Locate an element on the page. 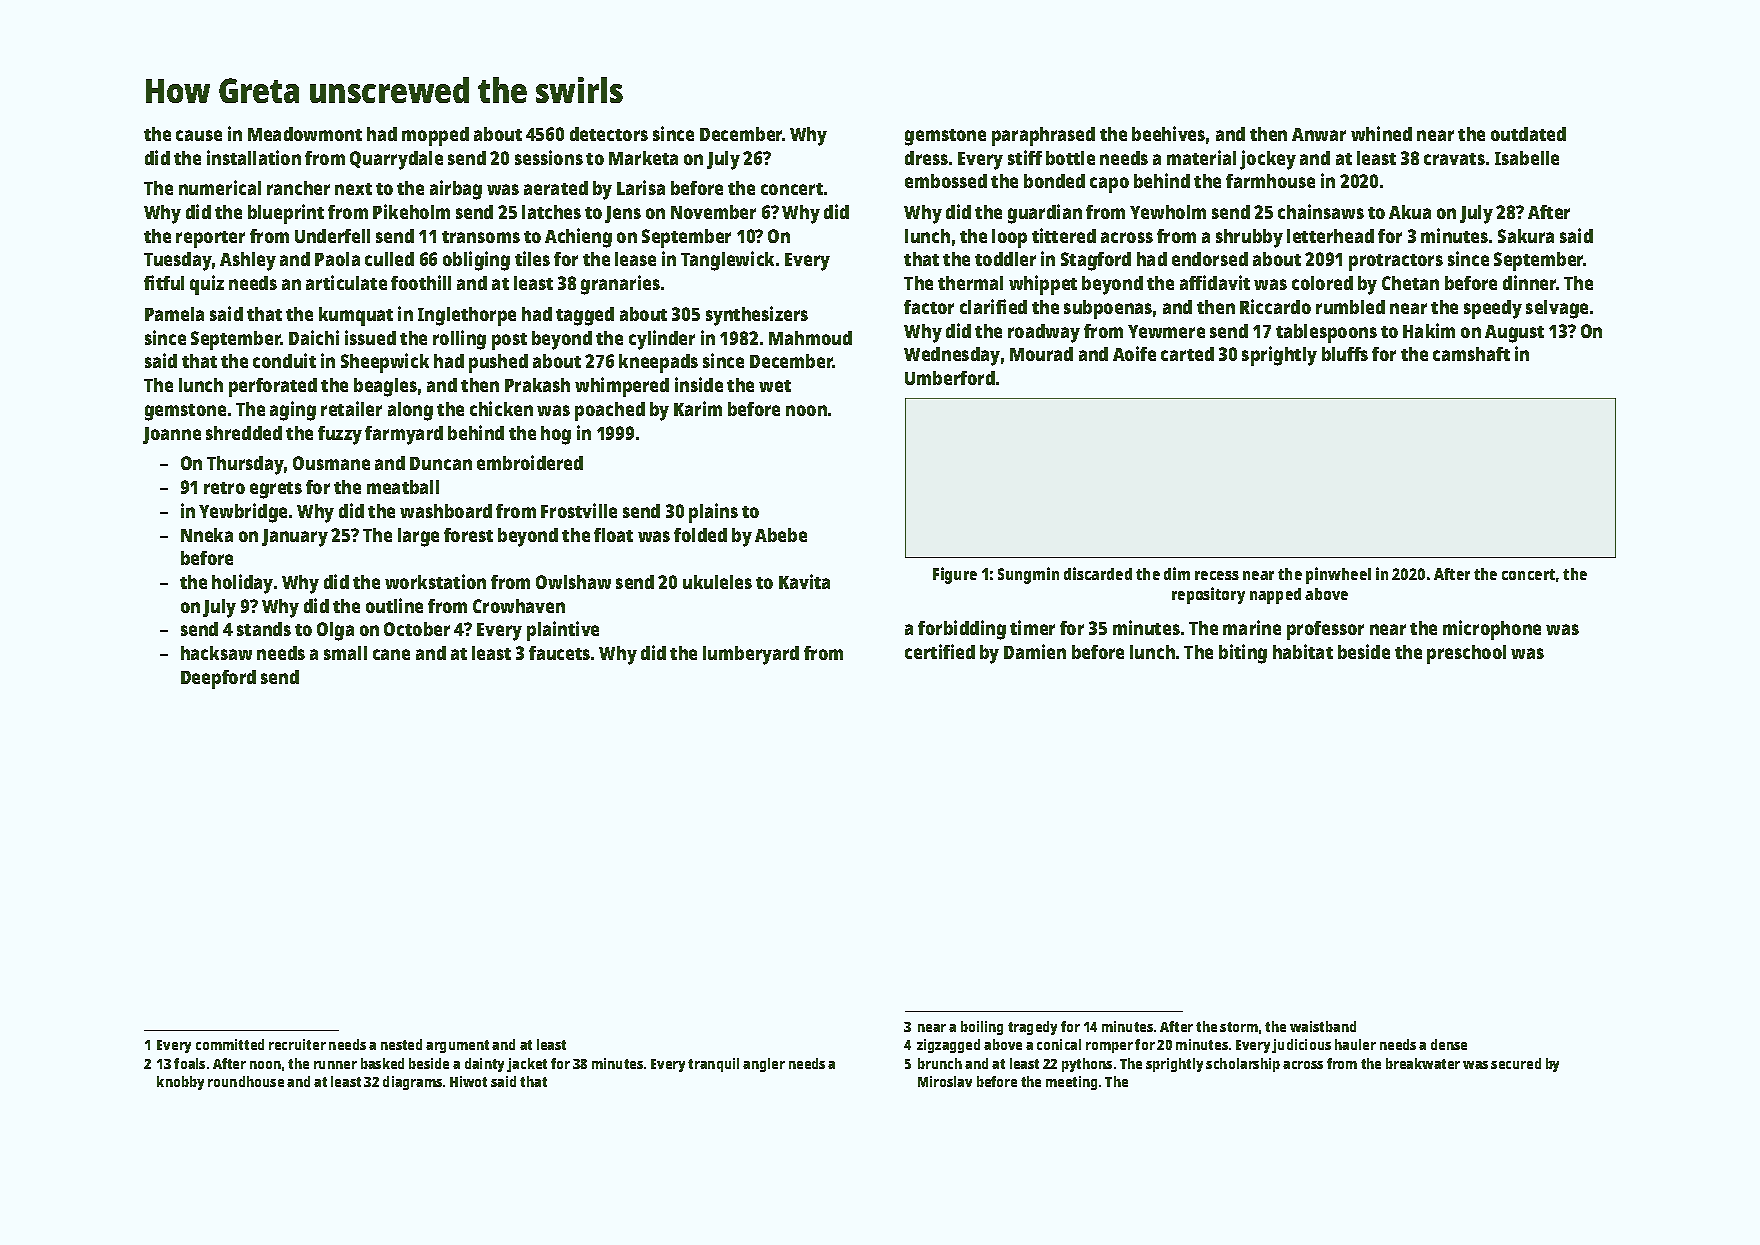 This page has height=1245, width=1760. Hiwot is located at coordinates (468, 1081).
